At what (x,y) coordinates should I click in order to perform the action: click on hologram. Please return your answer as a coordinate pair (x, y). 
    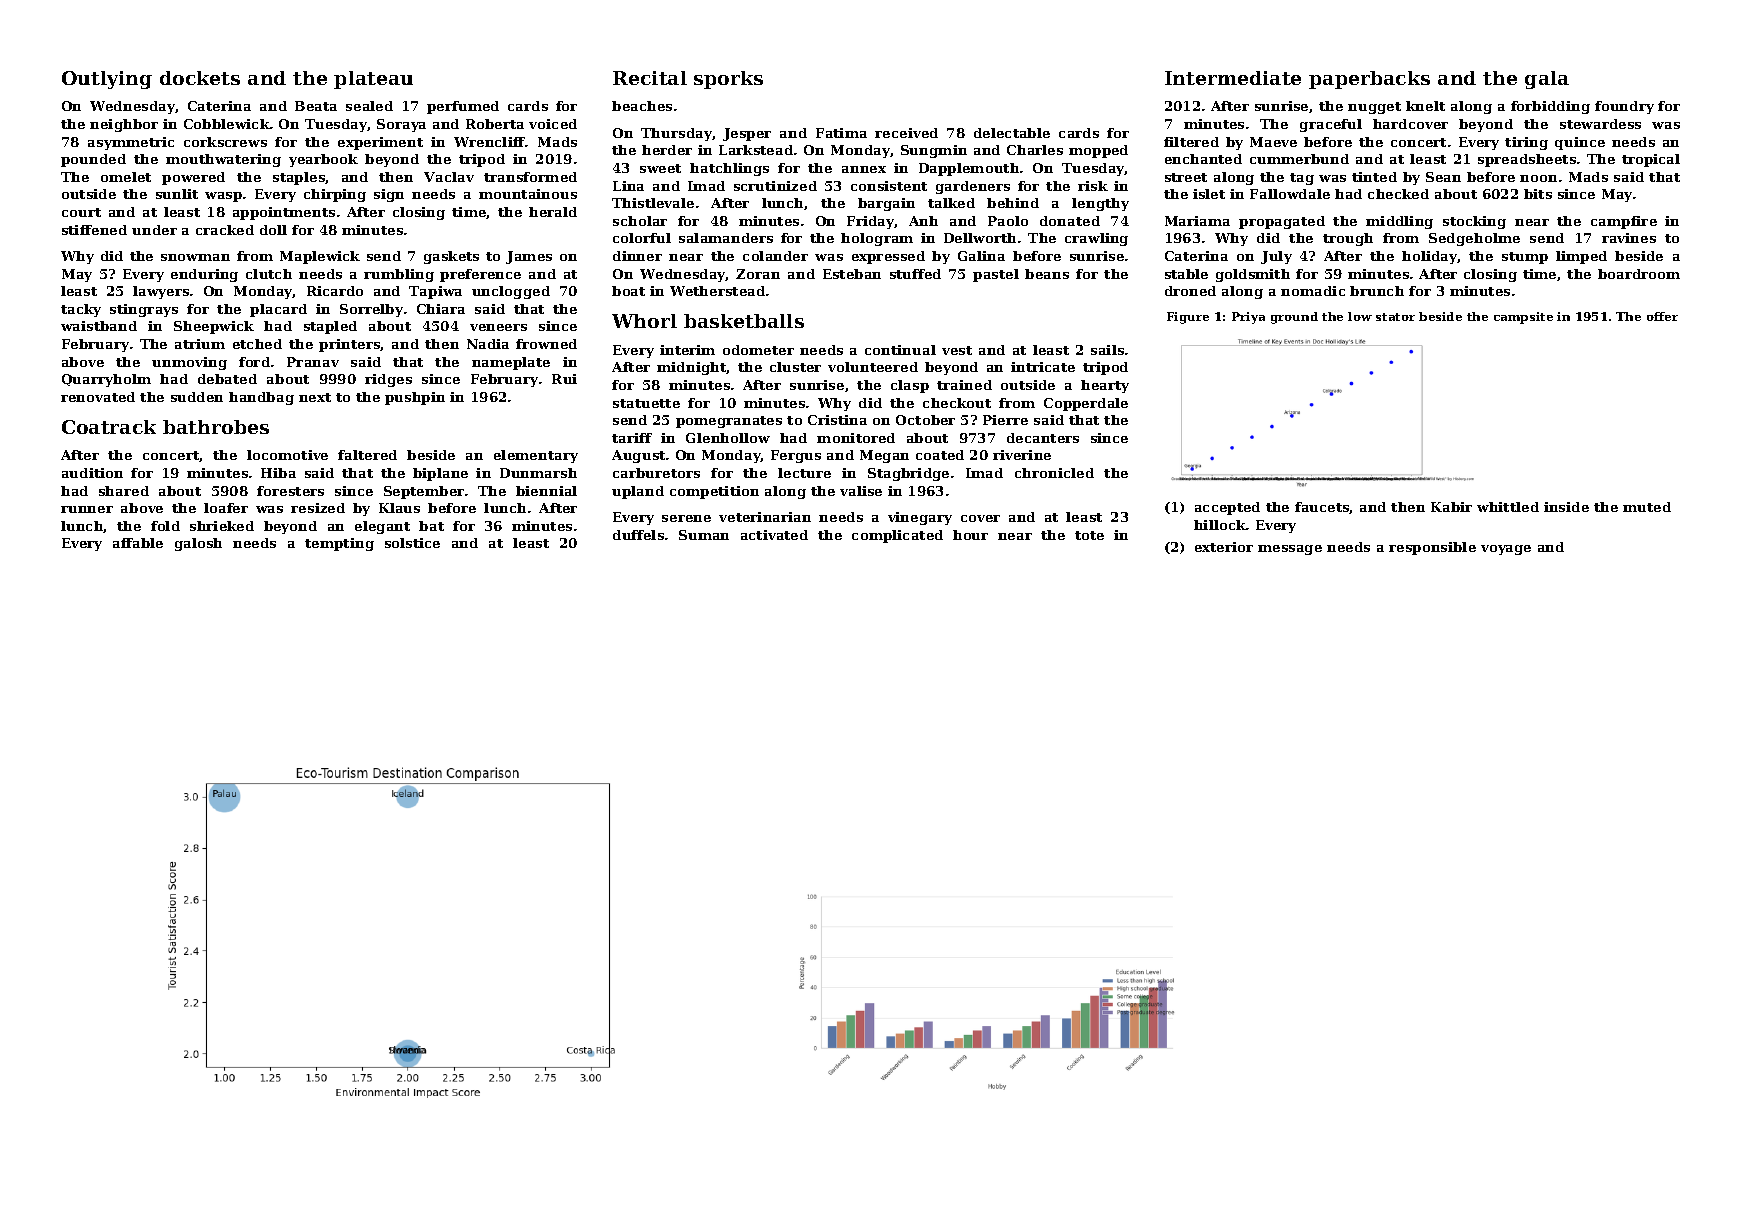
    Looking at the image, I should click on (877, 239).
